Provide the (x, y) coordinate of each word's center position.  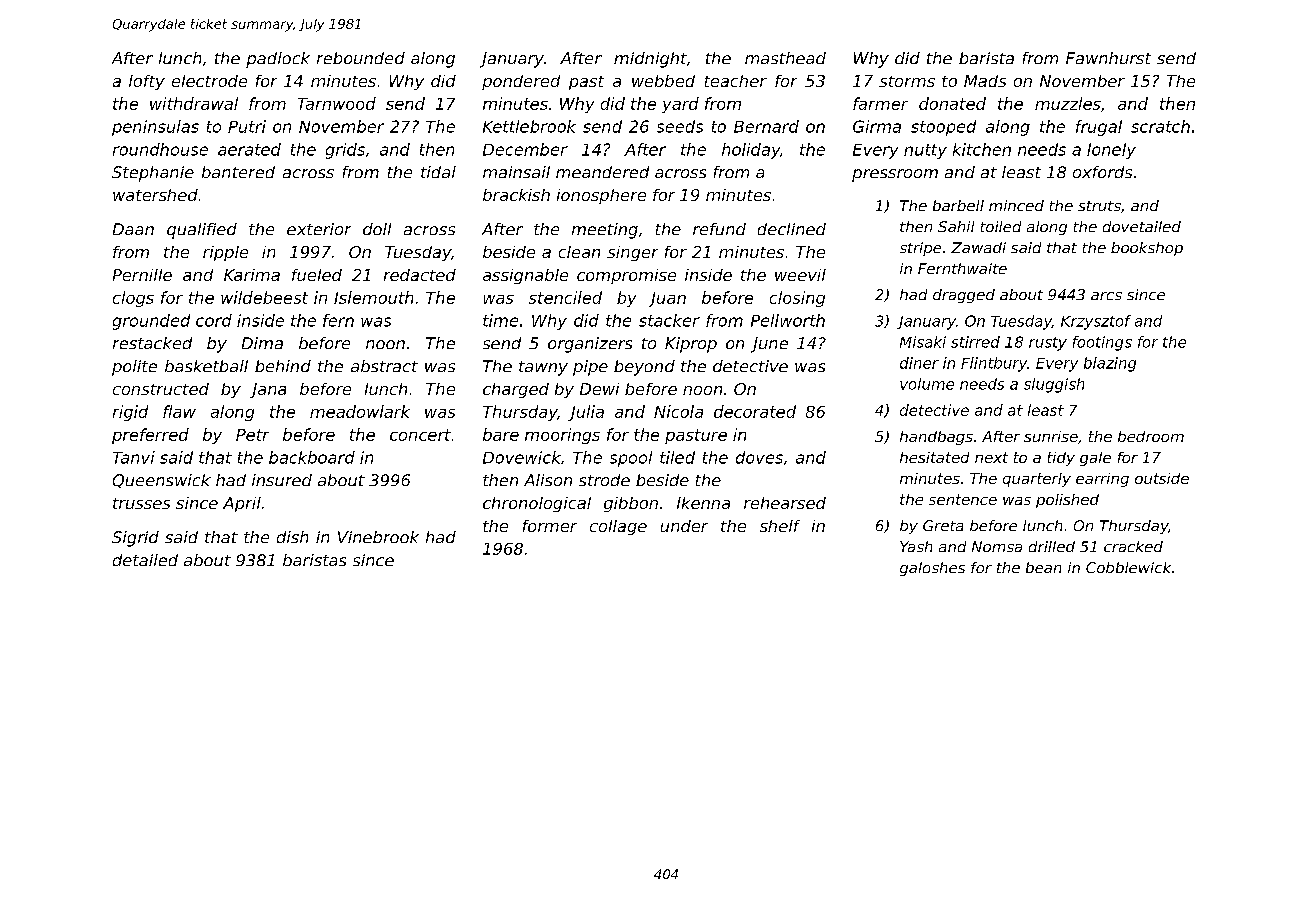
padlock (278, 60)
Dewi (599, 389)
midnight (650, 60)
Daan (133, 229)
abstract (384, 366)
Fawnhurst (1108, 58)
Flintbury (994, 364)
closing (797, 299)
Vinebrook (378, 537)
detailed (145, 560)
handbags (936, 438)
